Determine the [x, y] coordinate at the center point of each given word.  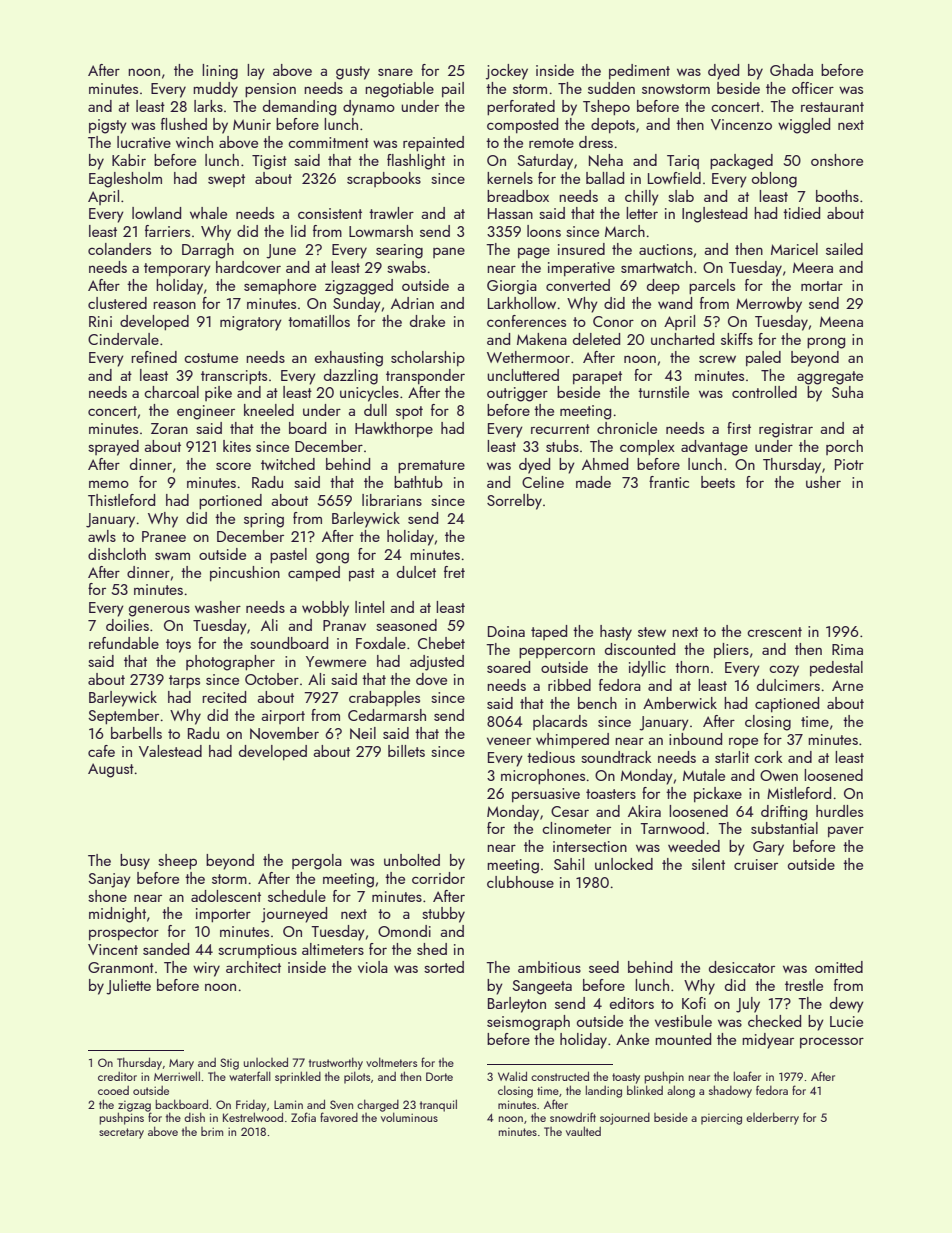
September [123, 717]
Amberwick [680, 703]
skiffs [737, 339]
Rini [100, 321]
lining [220, 72]
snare [395, 72]
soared [508, 667]
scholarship [428, 358]
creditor [117, 1076]
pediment [639, 71]
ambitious [549, 967]
